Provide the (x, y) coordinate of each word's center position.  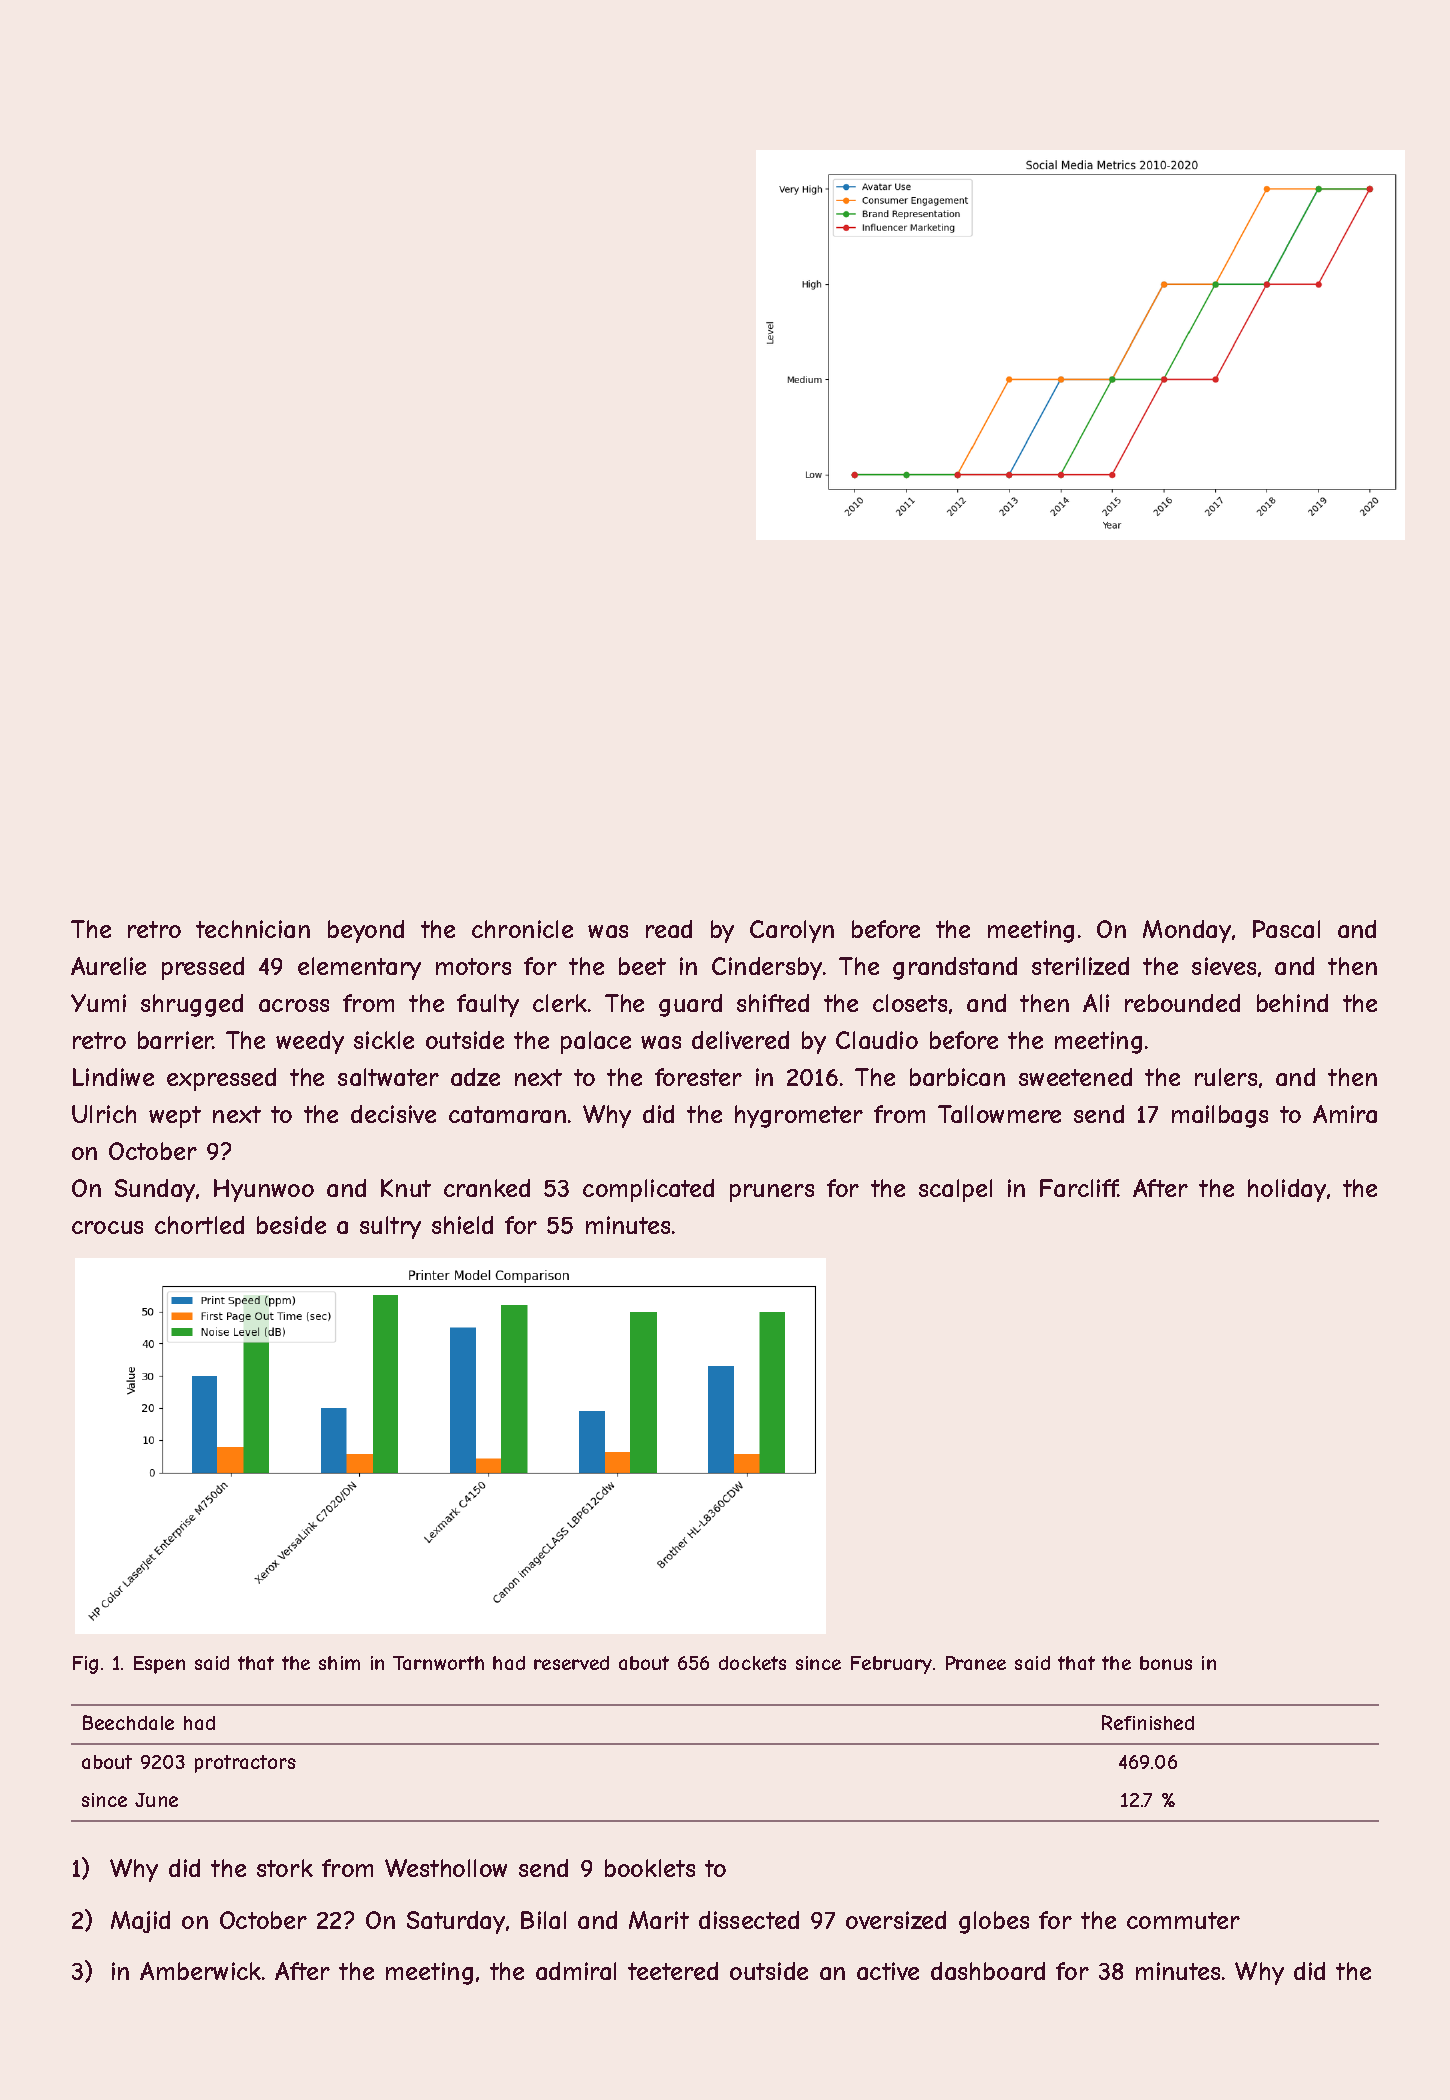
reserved (571, 1663)
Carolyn (792, 931)
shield (462, 1225)
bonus (1166, 1663)
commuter (1183, 1920)
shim (339, 1663)
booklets (650, 1868)
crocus (107, 1227)
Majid (140, 1922)
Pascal (1286, 929)
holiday (1287, 1190)
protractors (245, 1764)
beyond (366, 931)
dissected (749, 1920)
